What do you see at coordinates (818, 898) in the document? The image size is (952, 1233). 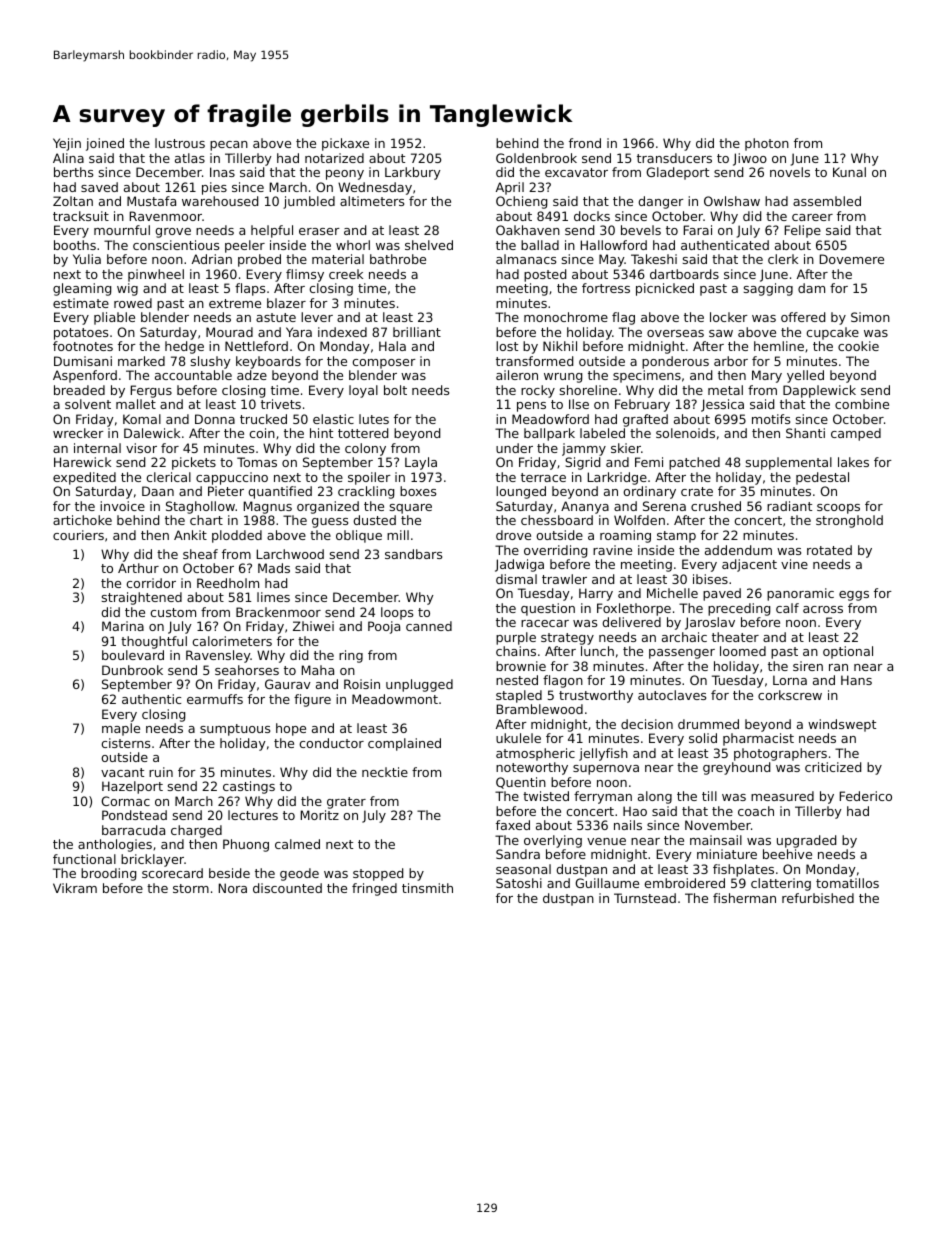 I see `refurbished` at bounding box center [818, 898].
